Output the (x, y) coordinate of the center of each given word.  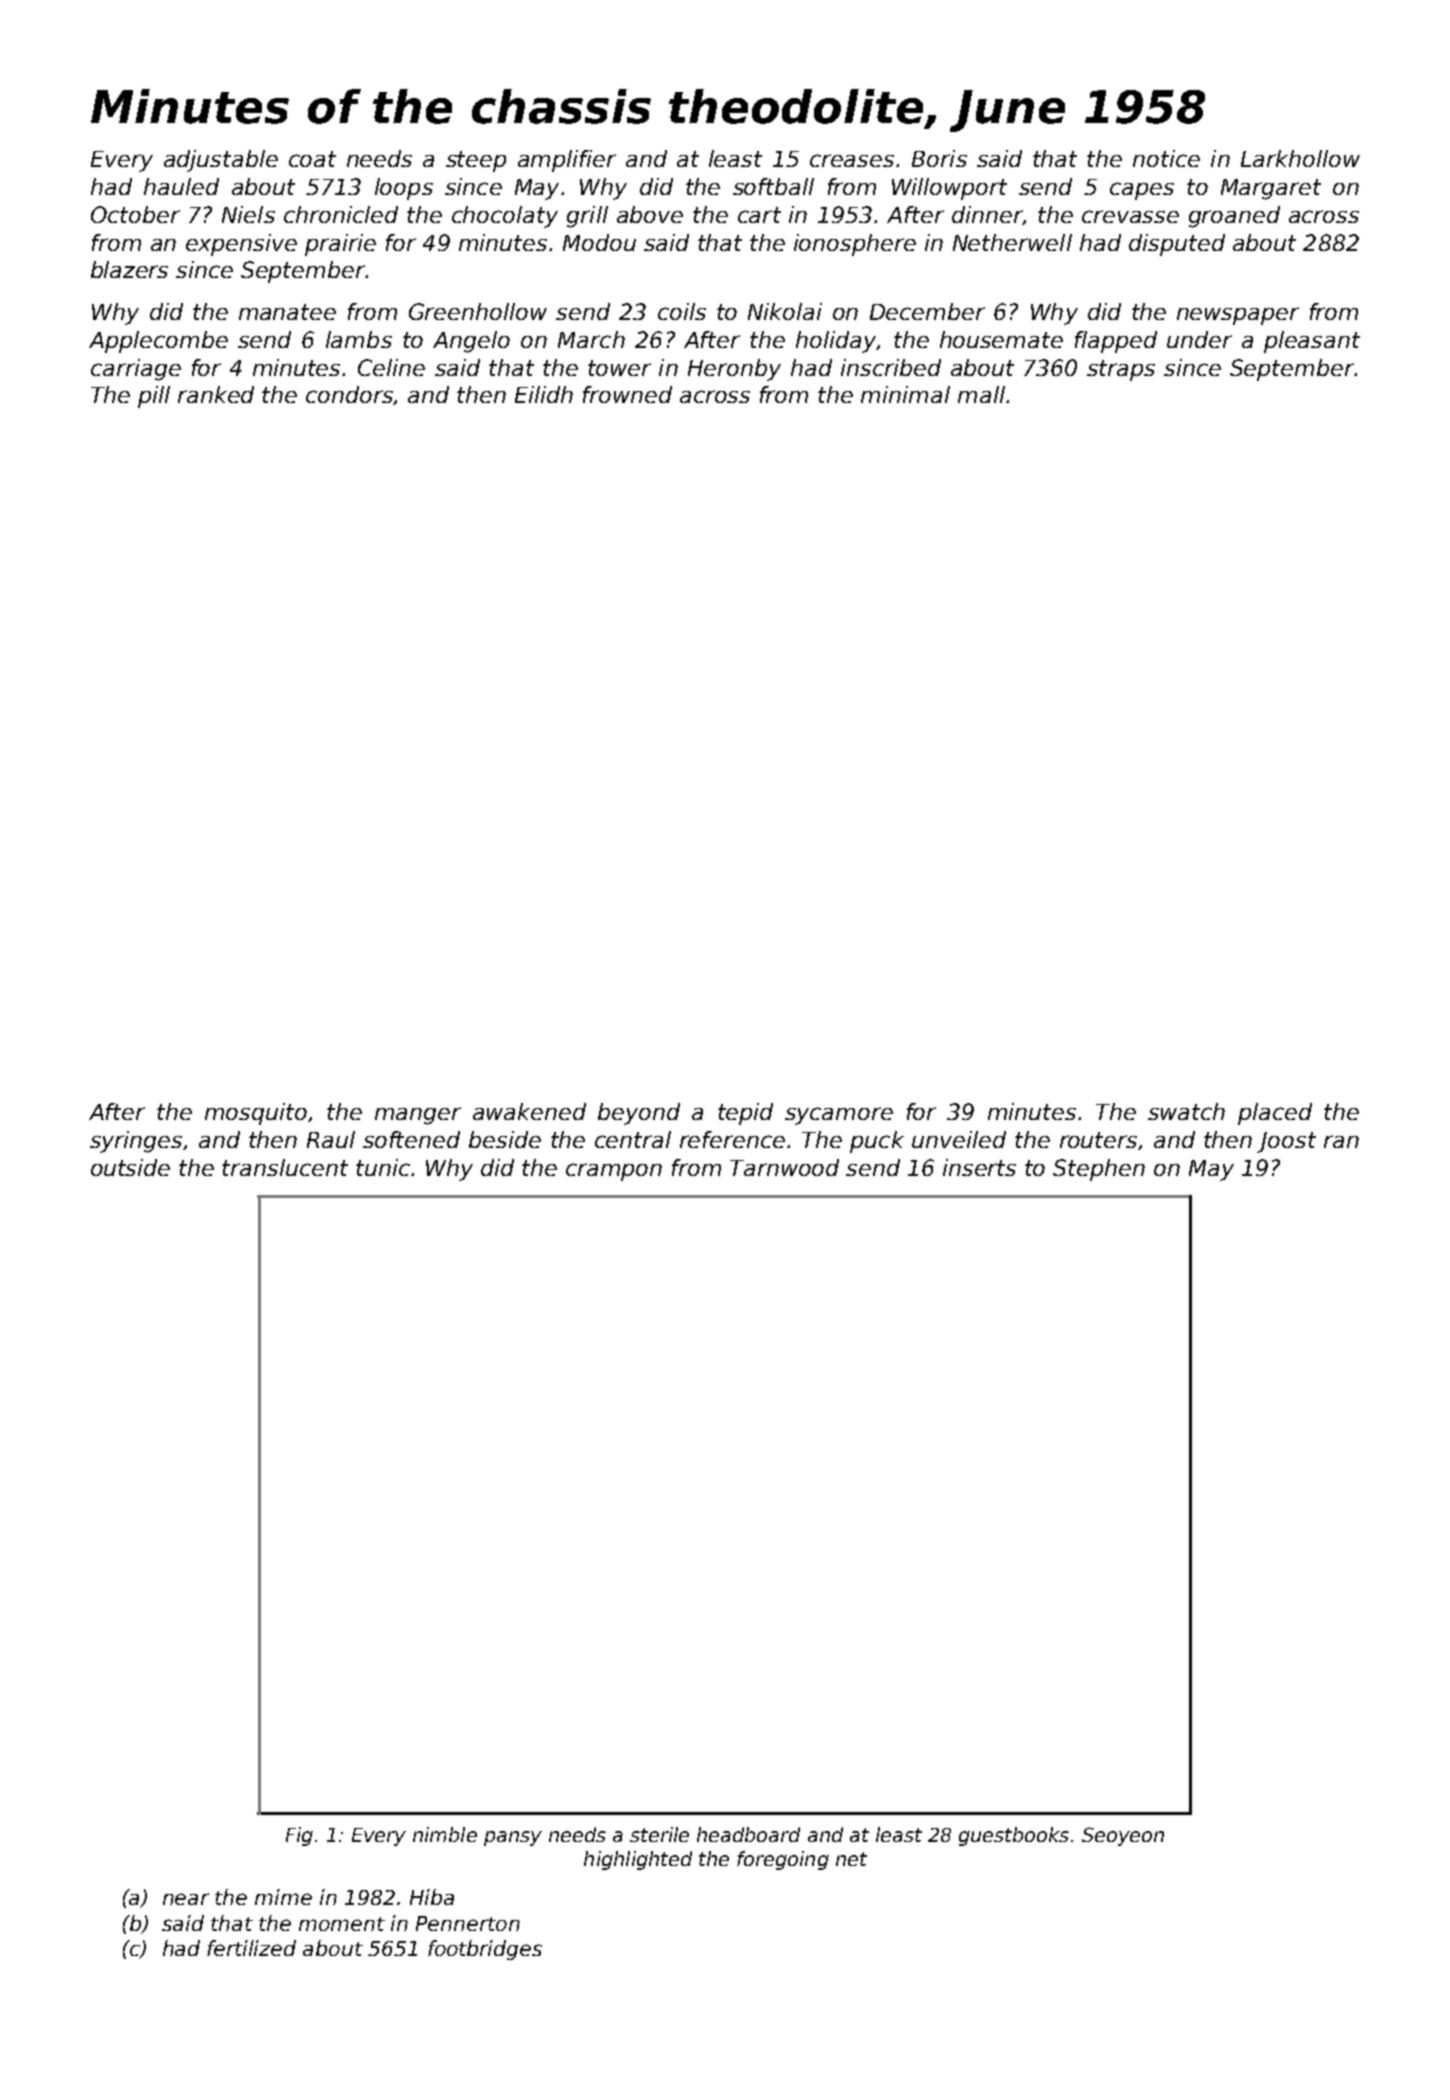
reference (732, 1139)
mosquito (256, 1114)
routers (1098, 1140)
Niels (248, 214)
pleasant (1312, 342)
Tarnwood (784, 1167)
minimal (905, 394)
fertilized (251, 1948)
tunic (383, 1167)
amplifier (567, 161)
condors (350, 395)
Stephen (1099, 1170)
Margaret (1271, 189)
